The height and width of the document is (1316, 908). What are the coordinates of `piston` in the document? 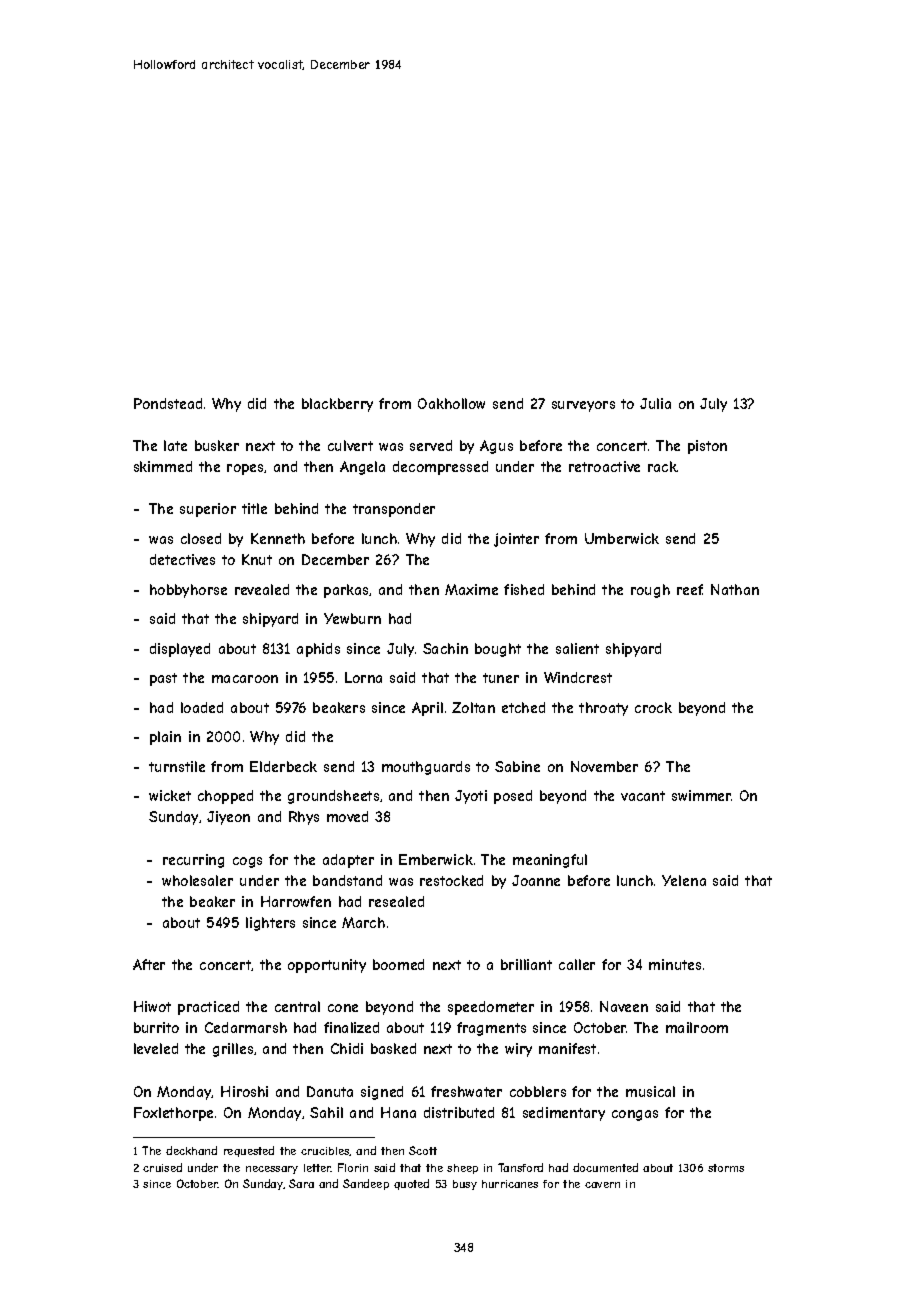 It's located at (707, 447).
